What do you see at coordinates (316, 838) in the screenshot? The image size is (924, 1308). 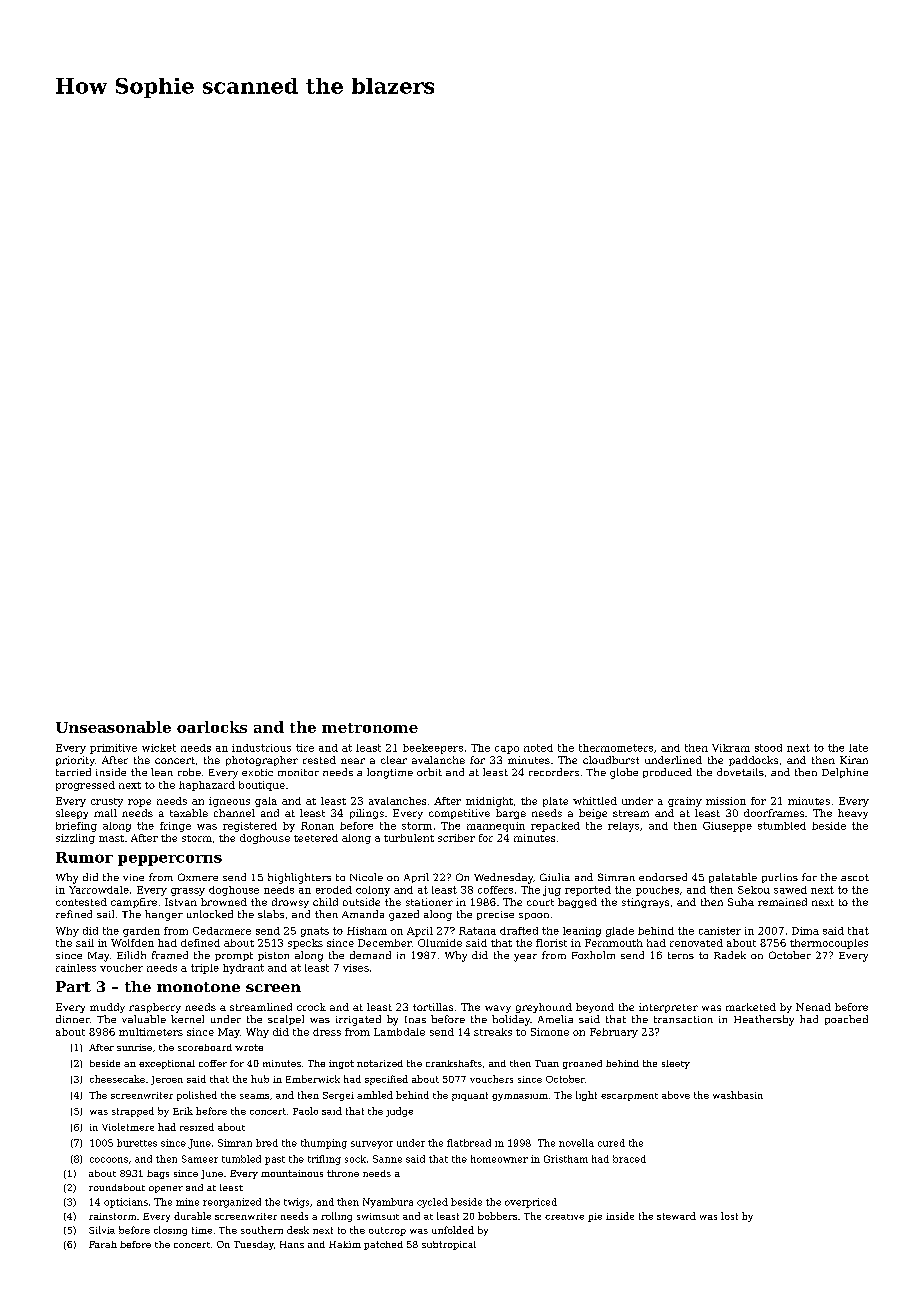 I see `teetered` at bounding box center [316, 838].
